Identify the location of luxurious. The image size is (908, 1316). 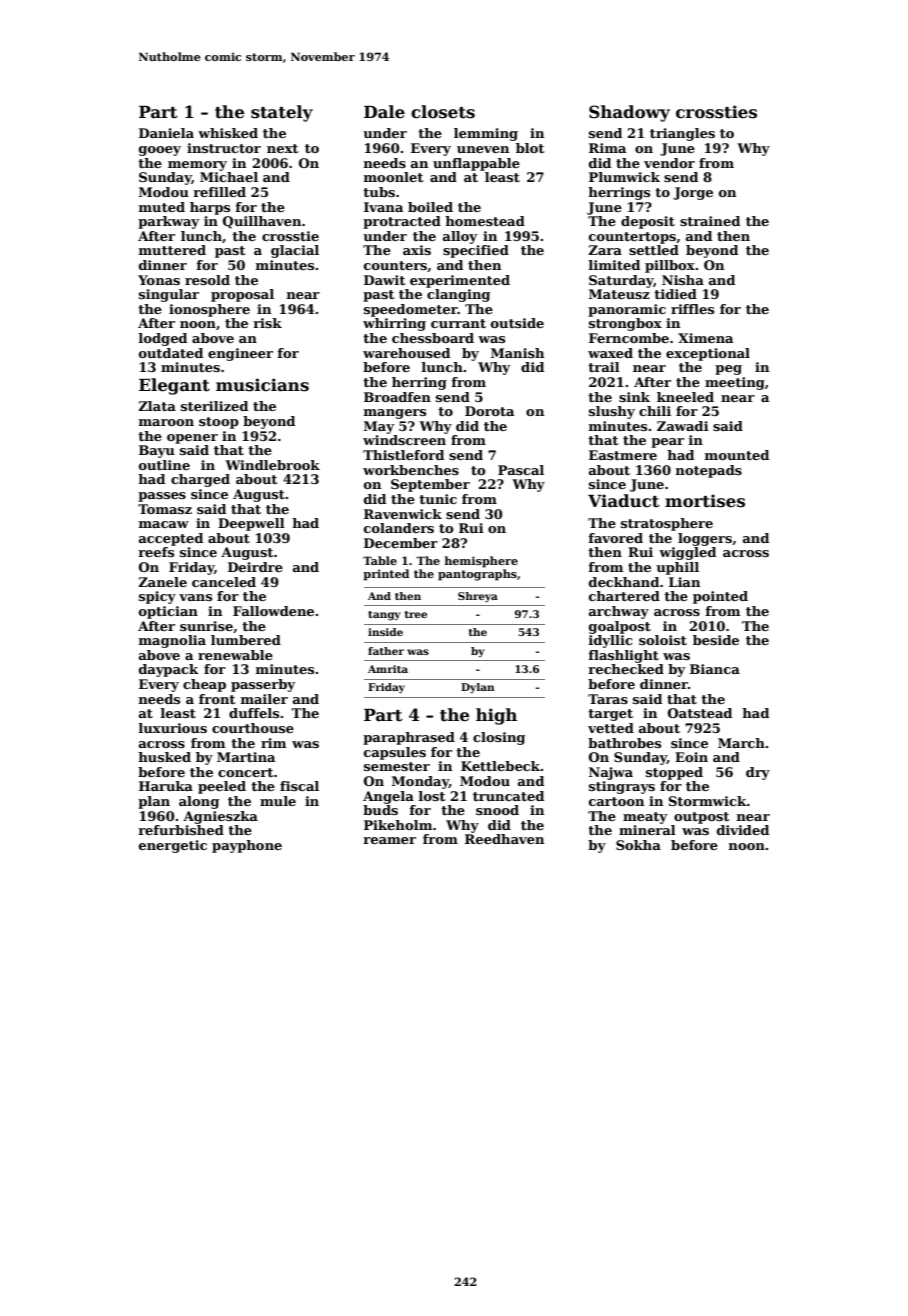
(173, 728).
